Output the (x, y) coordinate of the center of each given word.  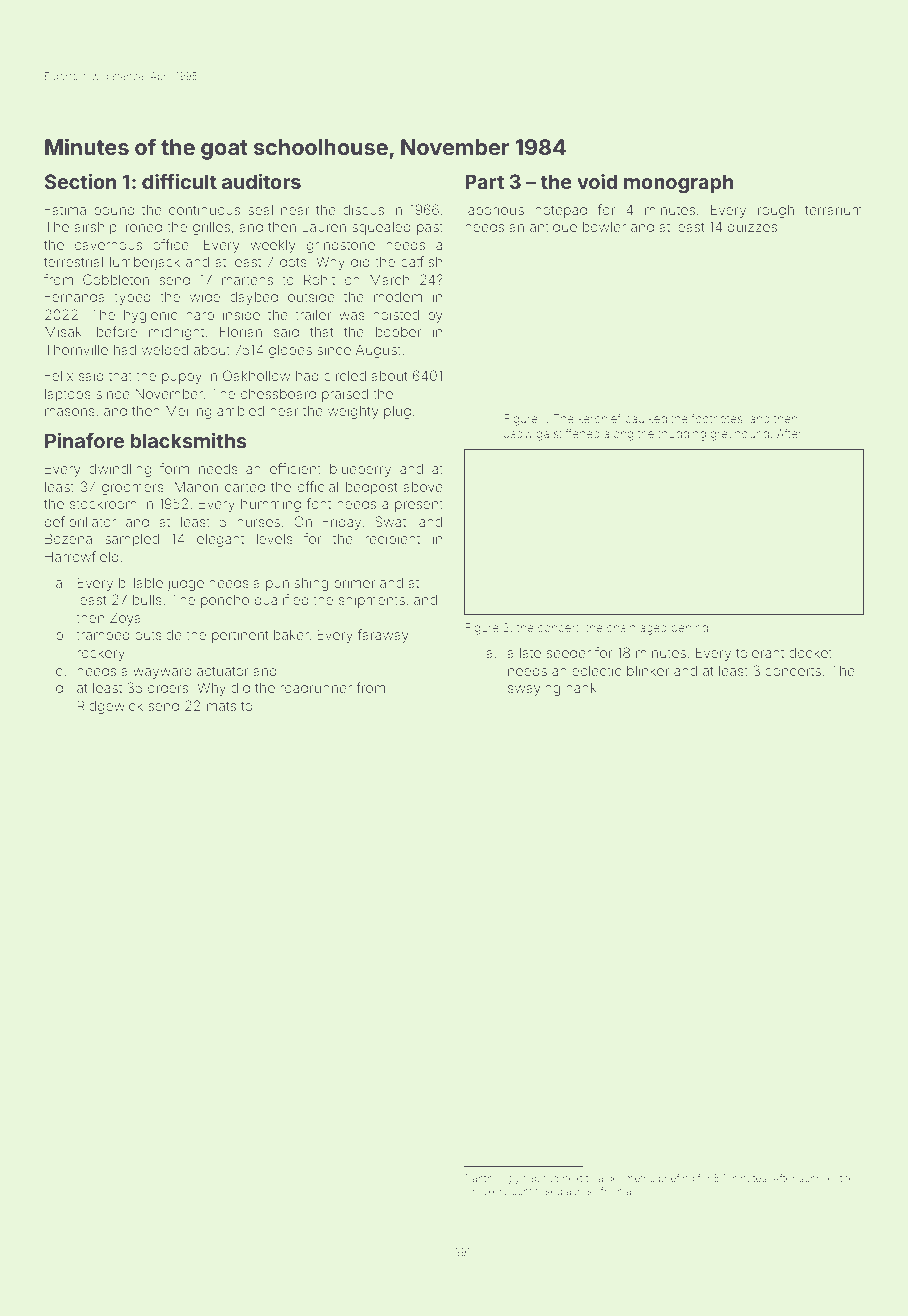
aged (653, 629)
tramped (103, 636)
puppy (182, 378)
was (352, 316)
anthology (496, 1179)
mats (221, 706)
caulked (646, 418)
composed (537, 1192)
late (530, 653)
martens (247, 280)
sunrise (816, 1178)
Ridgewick (110, 707)
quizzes (752, 228)
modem (398, 296)
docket (810, 652)
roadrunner (316, 688)
